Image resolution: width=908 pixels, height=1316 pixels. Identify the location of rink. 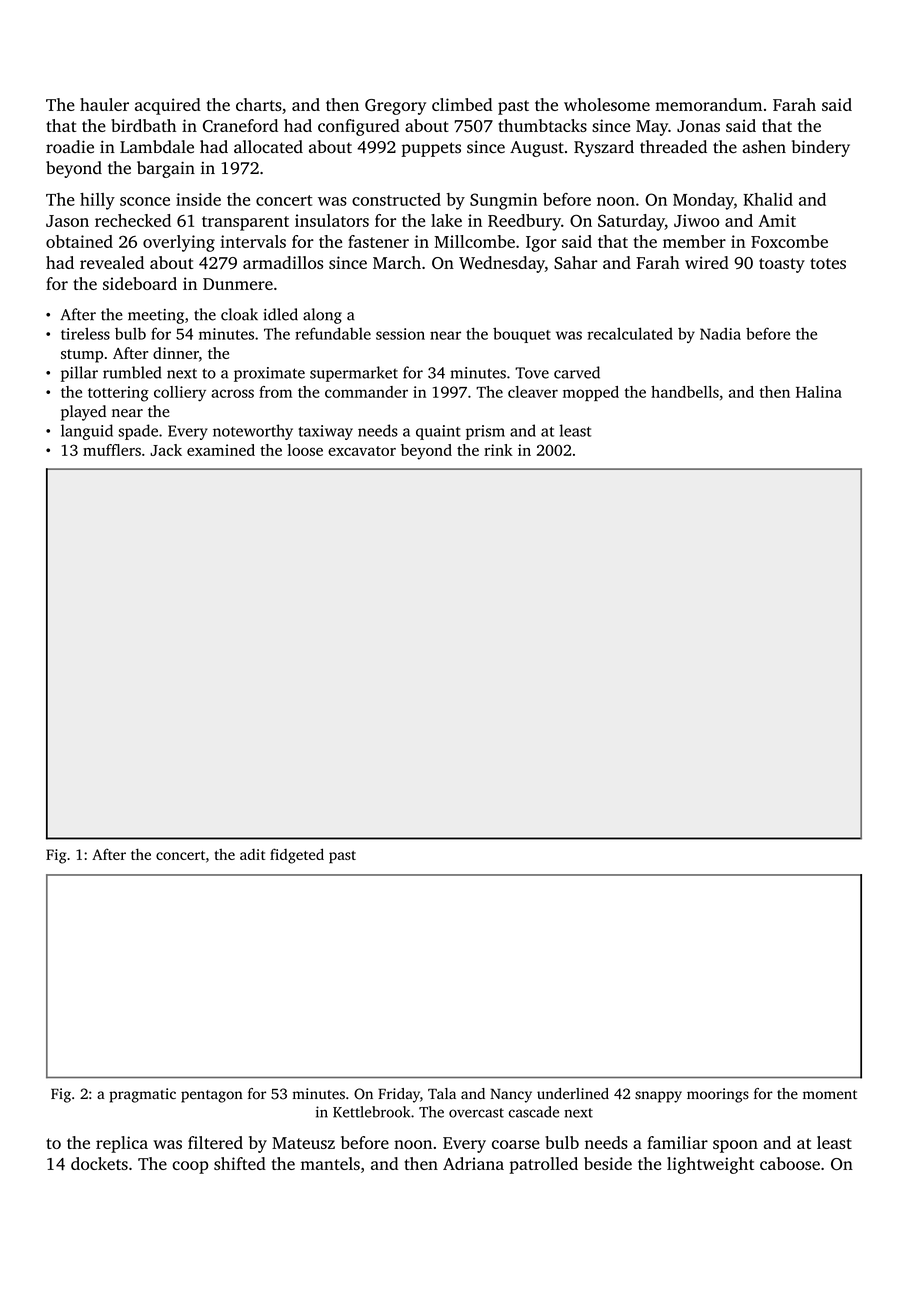
(498, 450).
